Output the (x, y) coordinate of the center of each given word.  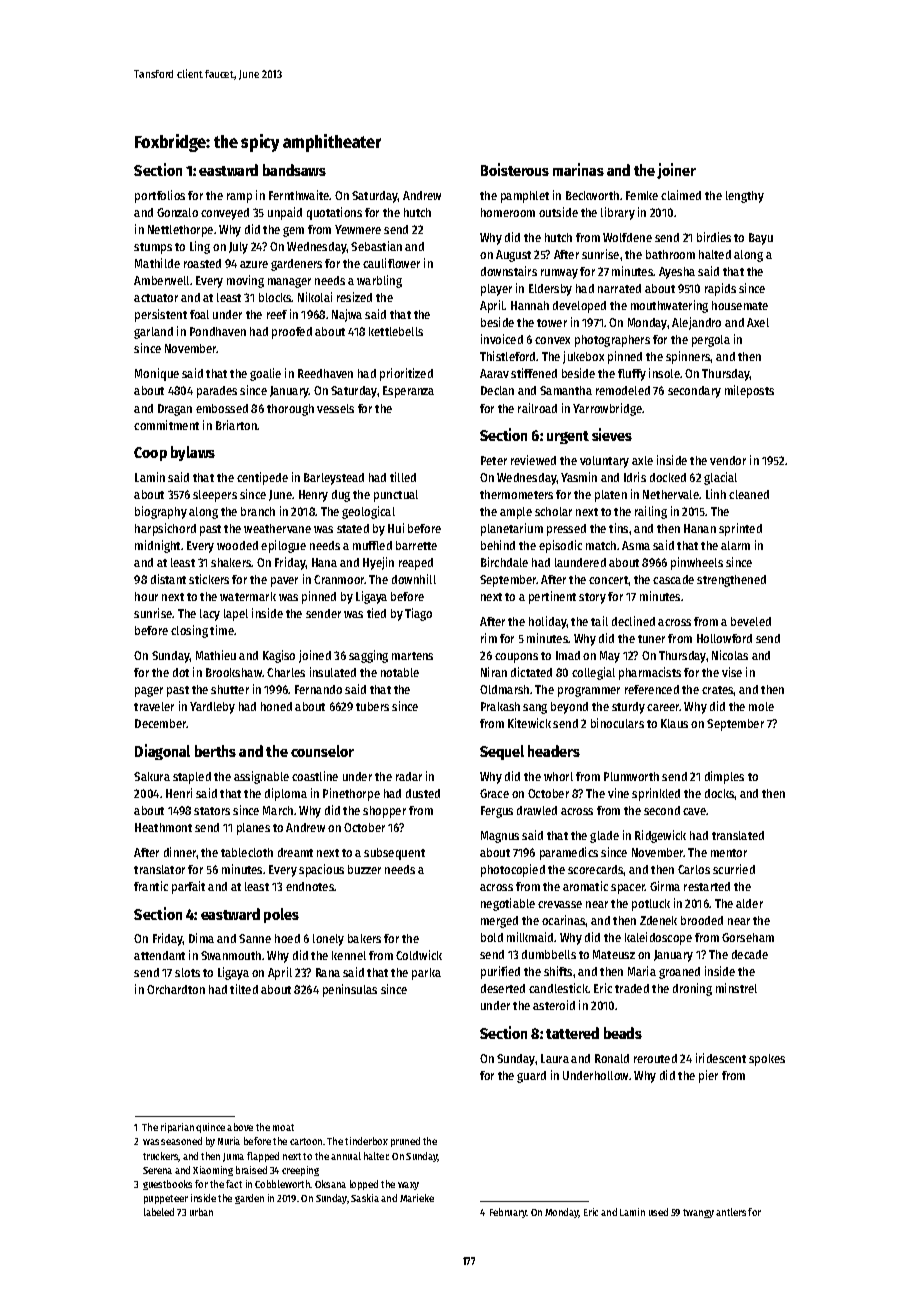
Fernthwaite (299, 195)
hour (146, 596)
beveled (751, 621)
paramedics (569, 853)
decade (750, 954)
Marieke (417, 1198)
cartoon (306, 1141)
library (618, 213)
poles (281, 915)
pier (708, 1076)
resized (354, 297)
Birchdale (504, 562)
